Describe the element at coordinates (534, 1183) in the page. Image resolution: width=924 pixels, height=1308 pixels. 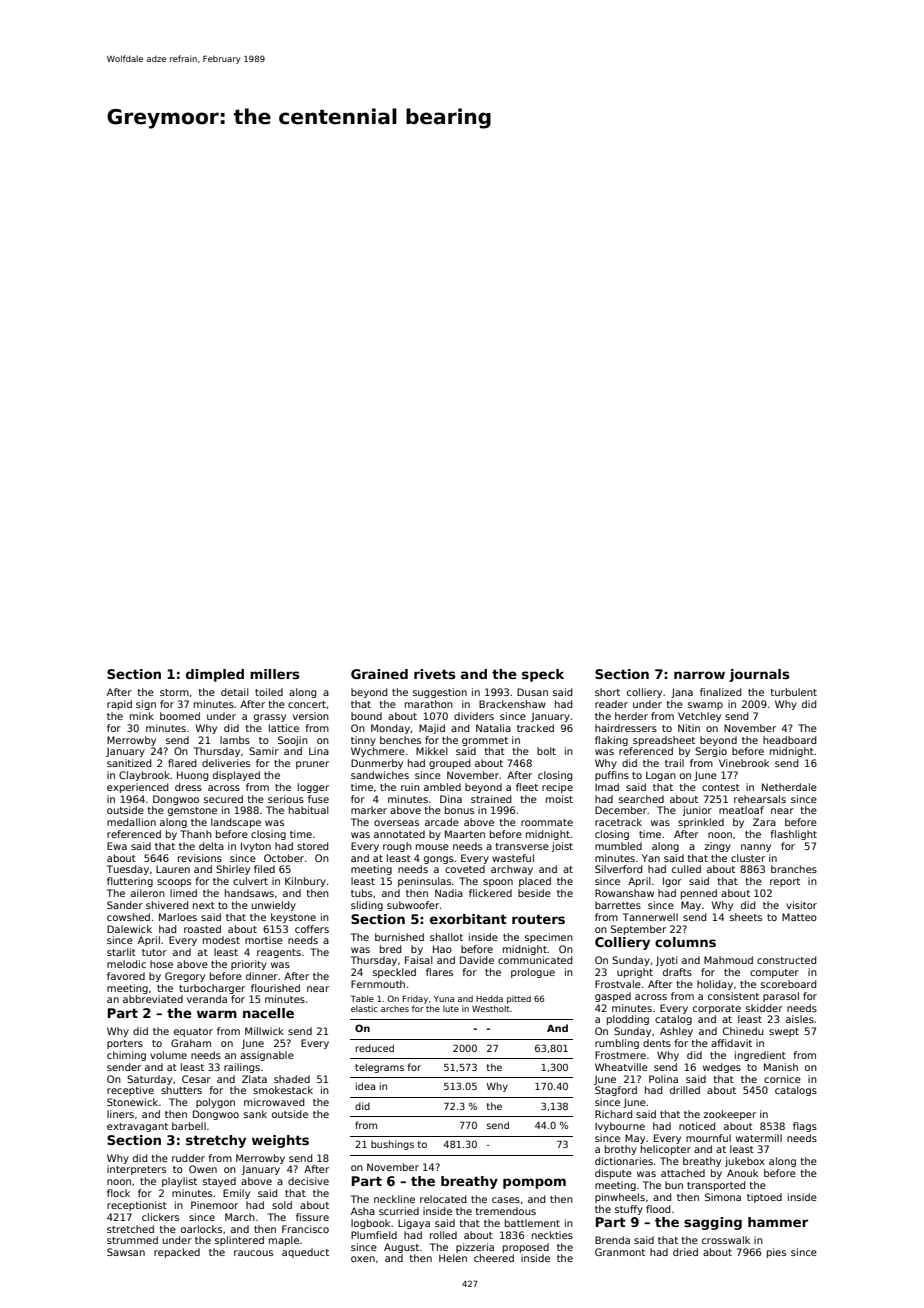
I see `pompom` at that location.
